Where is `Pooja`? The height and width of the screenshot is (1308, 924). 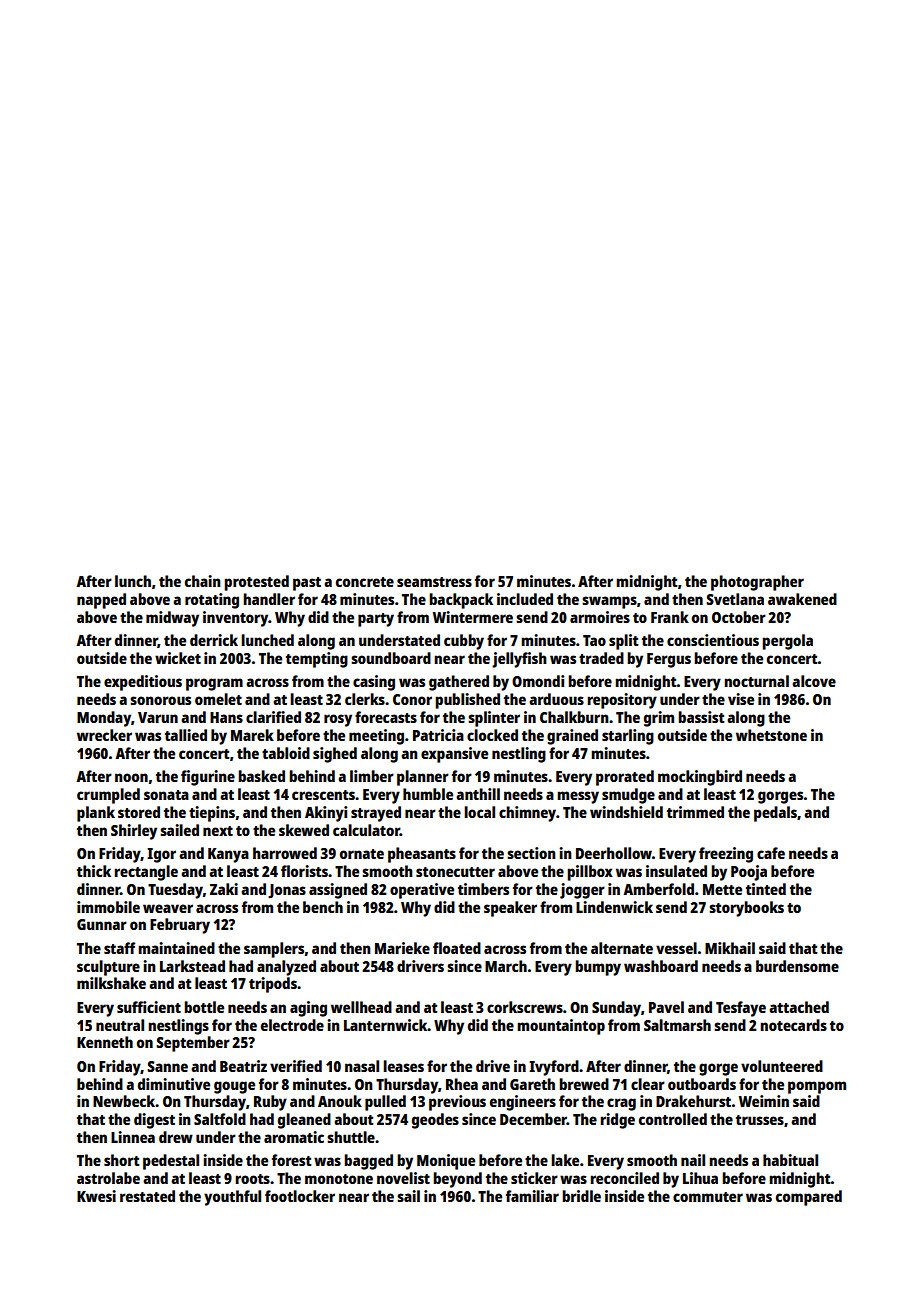 Pooja is located at coordinates (749, 873).
